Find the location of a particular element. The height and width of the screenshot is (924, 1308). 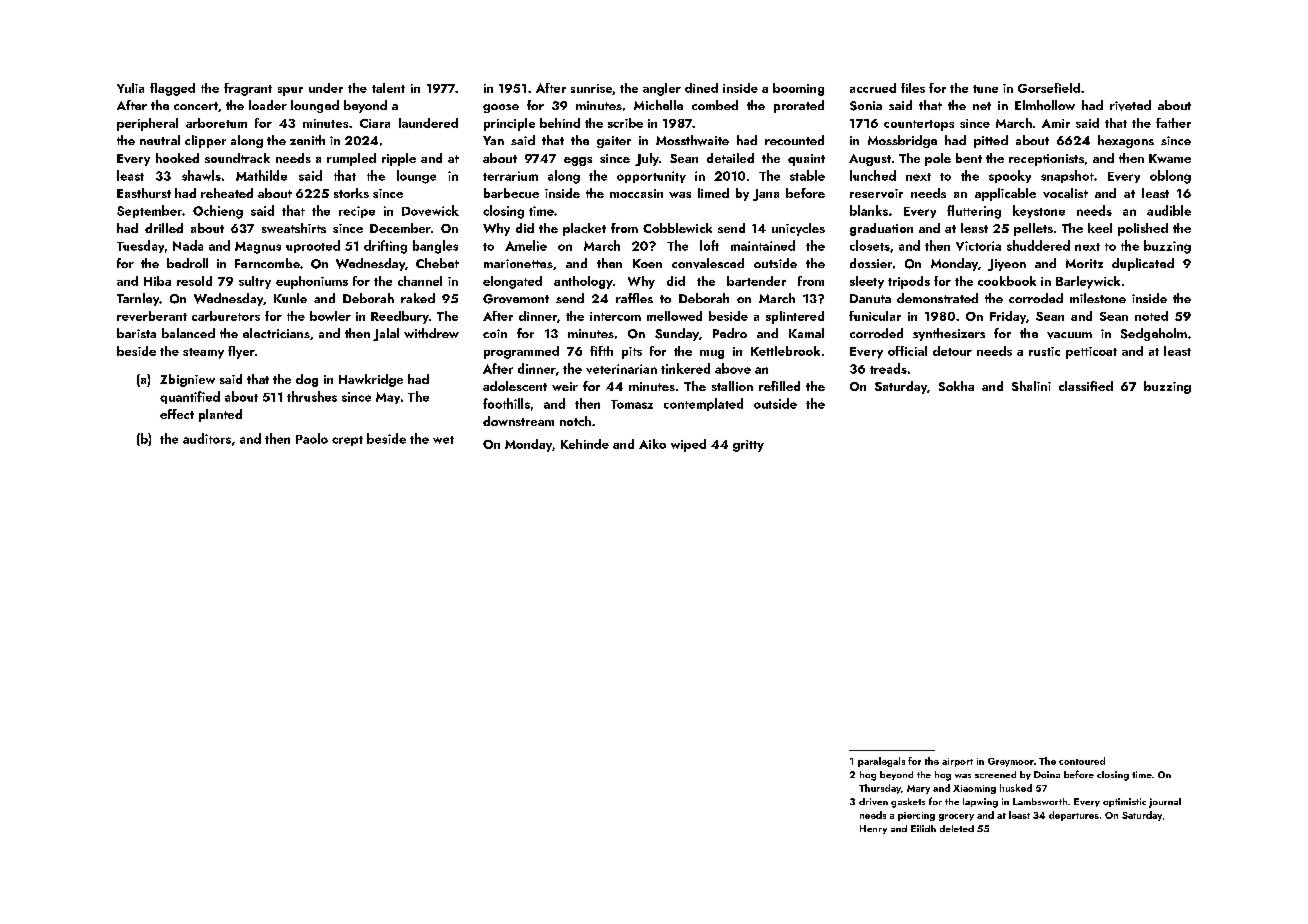

peripheral is located at coordinates (147, 124).
